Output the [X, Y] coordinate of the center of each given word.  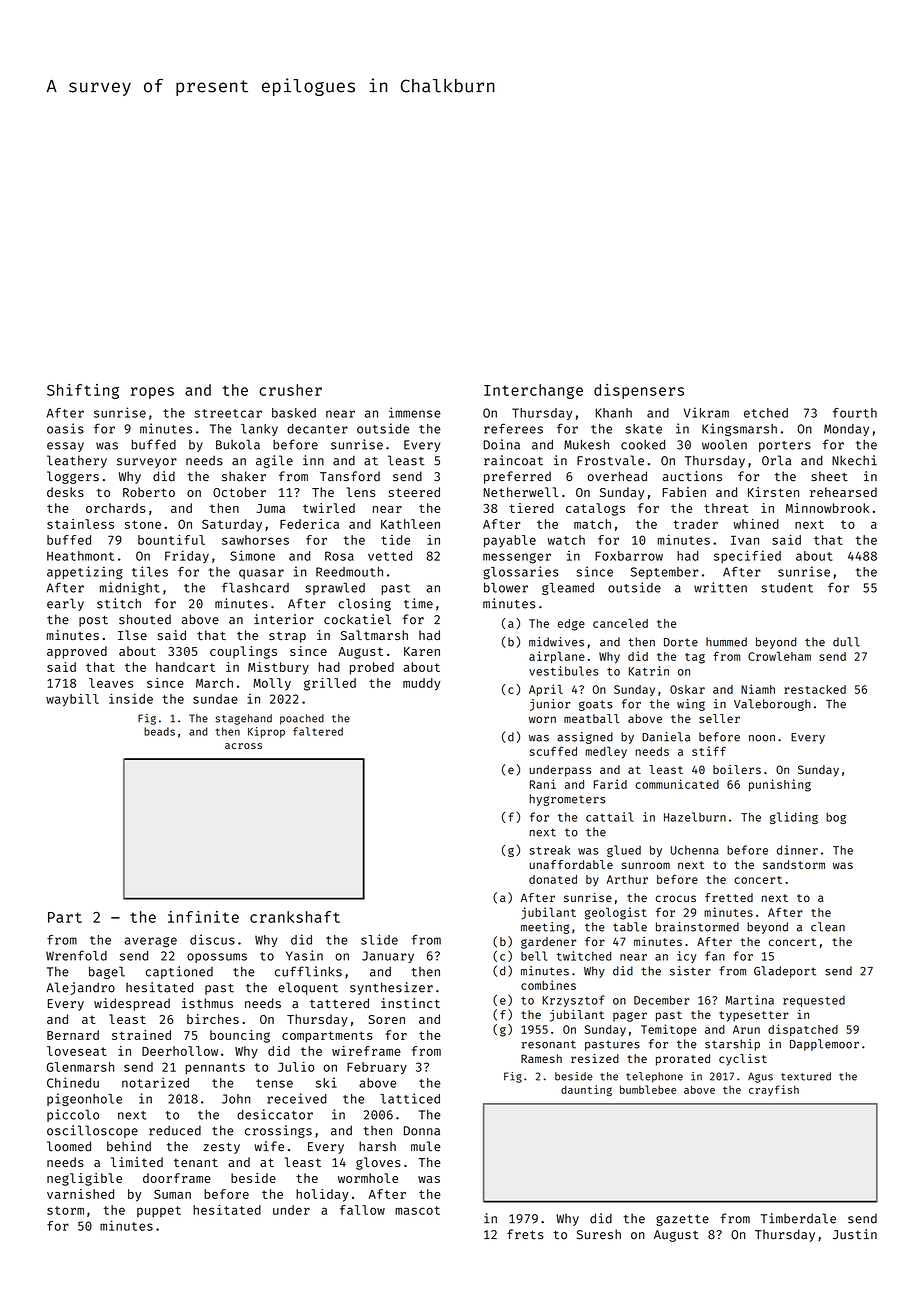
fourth [855, 413]
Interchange [533, 391]
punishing [780, 785]
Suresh [599, 1234]
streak [550, 850]
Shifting [83, 391]
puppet [159, 1212]
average [150, 942]
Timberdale [798, 1218]
